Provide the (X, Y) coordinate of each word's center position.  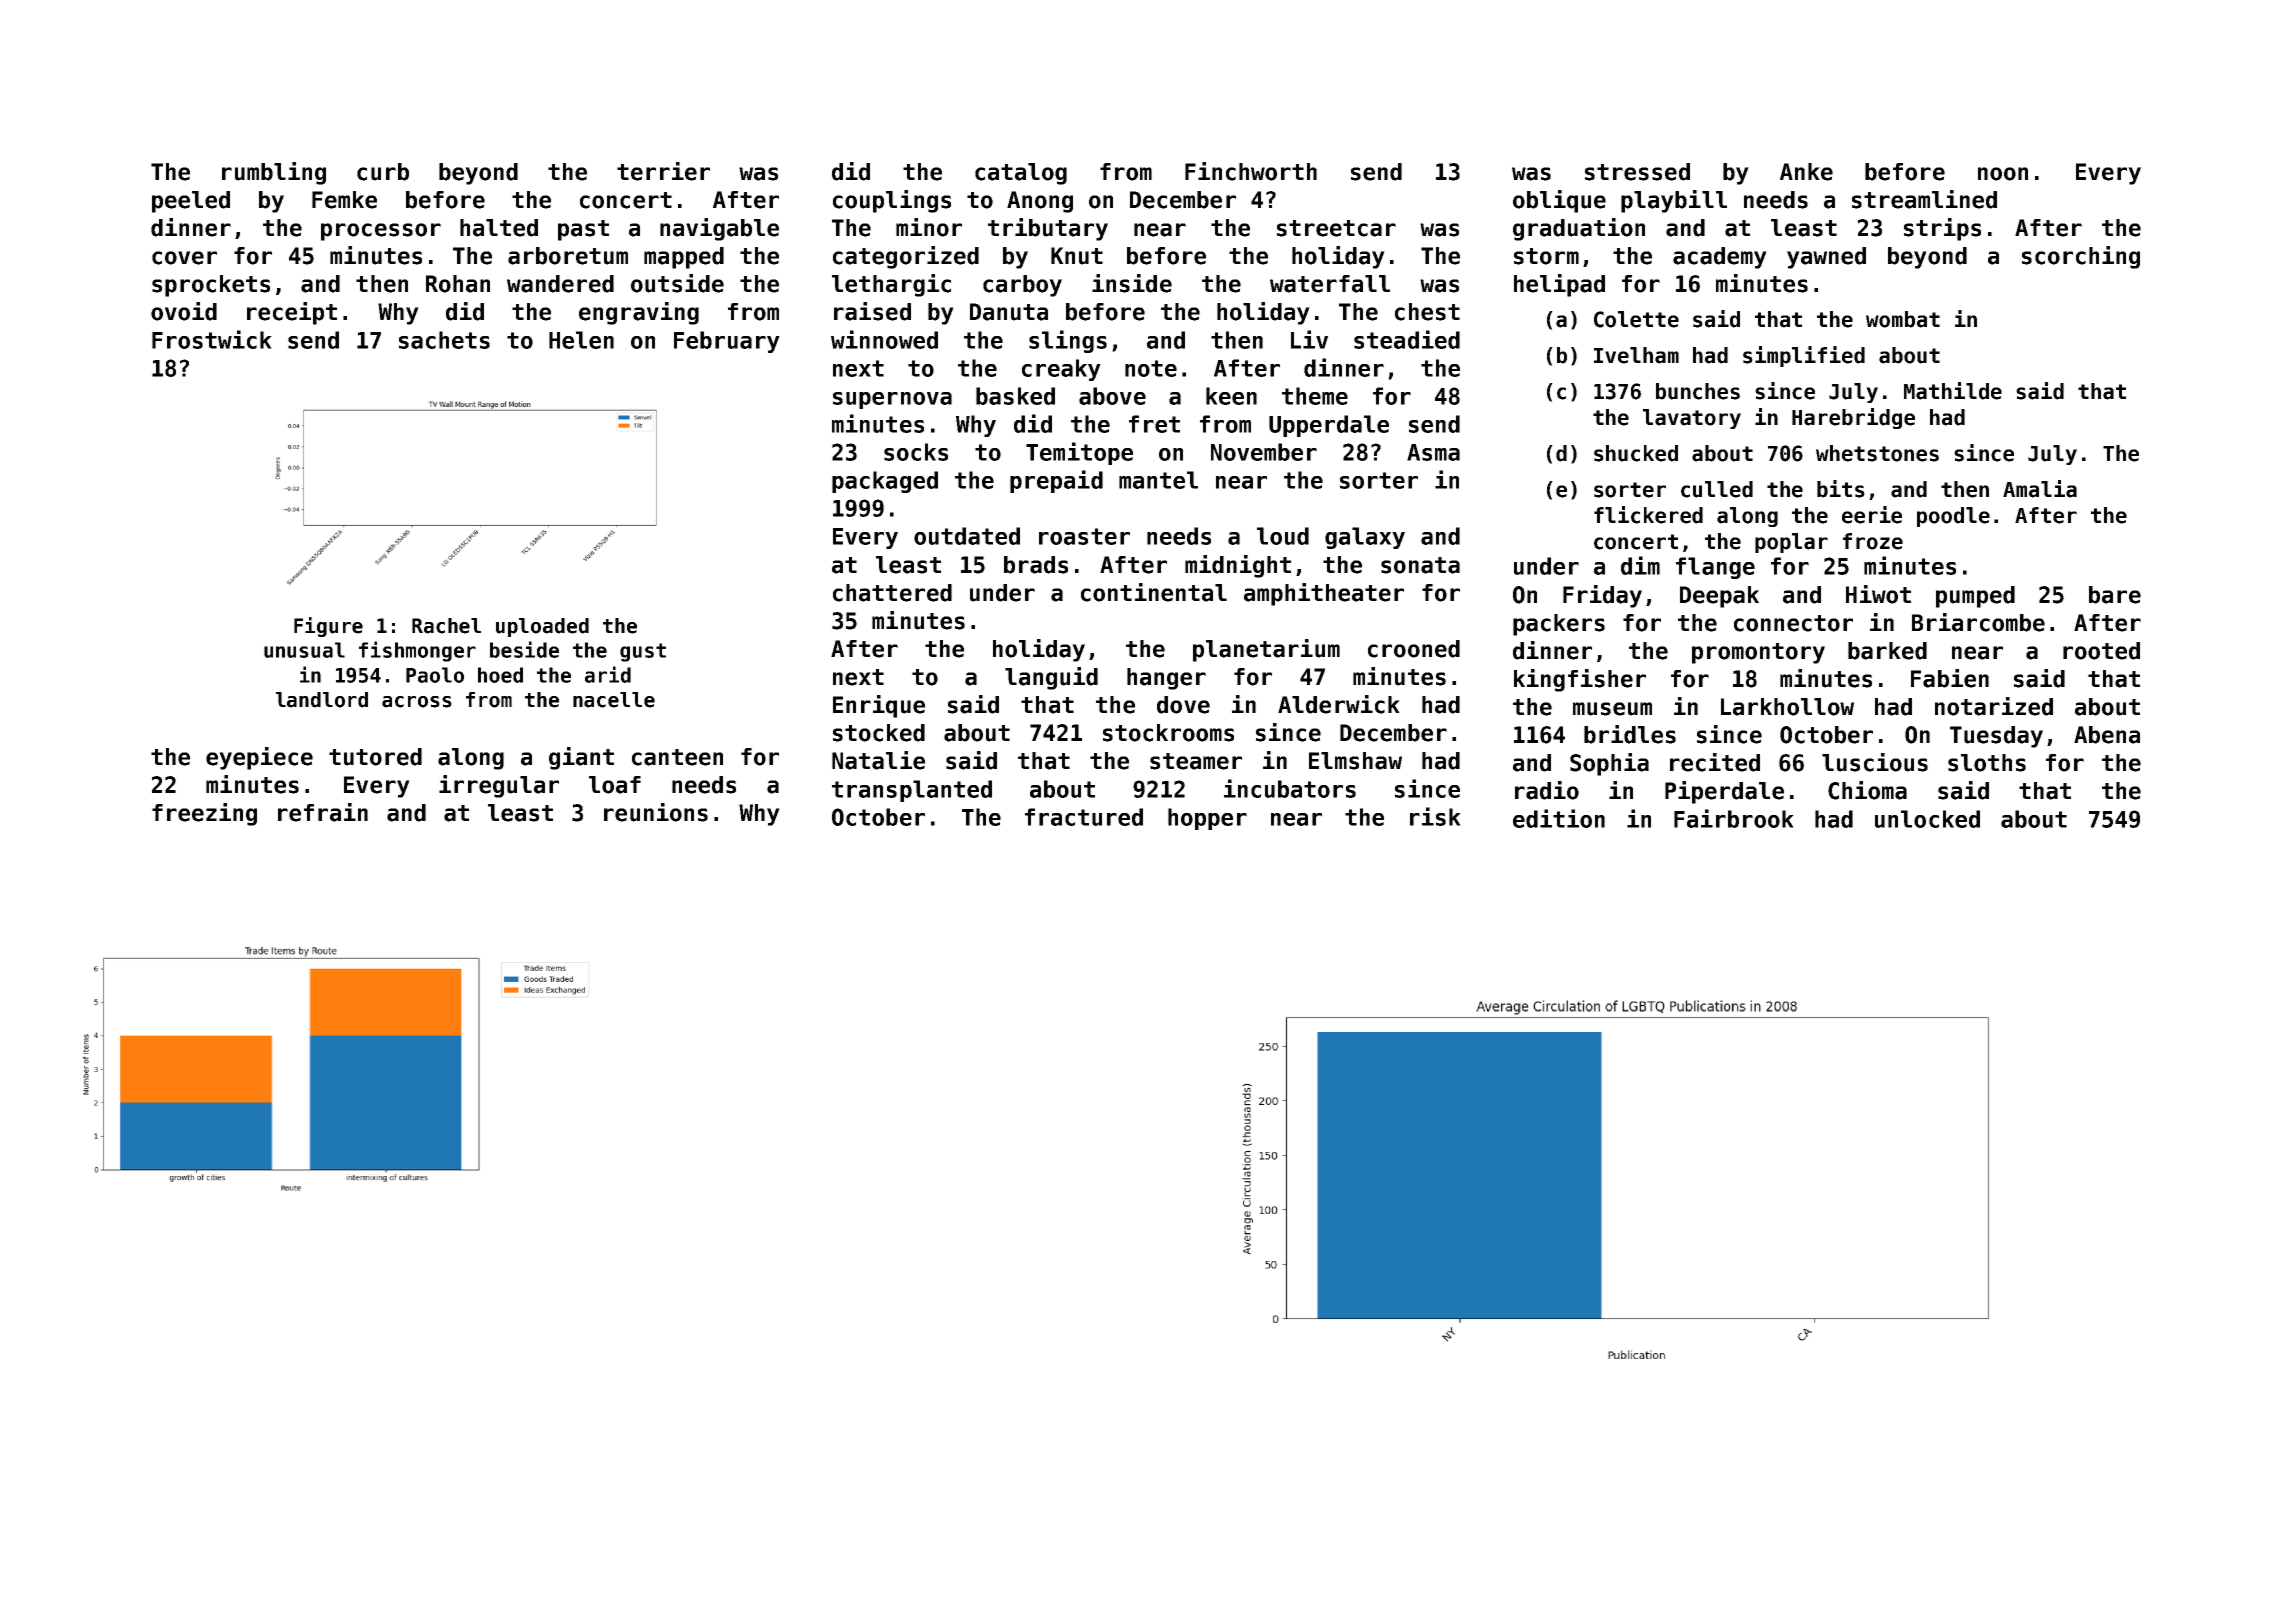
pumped (1975, 597)
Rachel (446, 626)
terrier (663, 171)
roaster (1084, 536)
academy (1720, 258)
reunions (656, 812)
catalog (1021, 174)
